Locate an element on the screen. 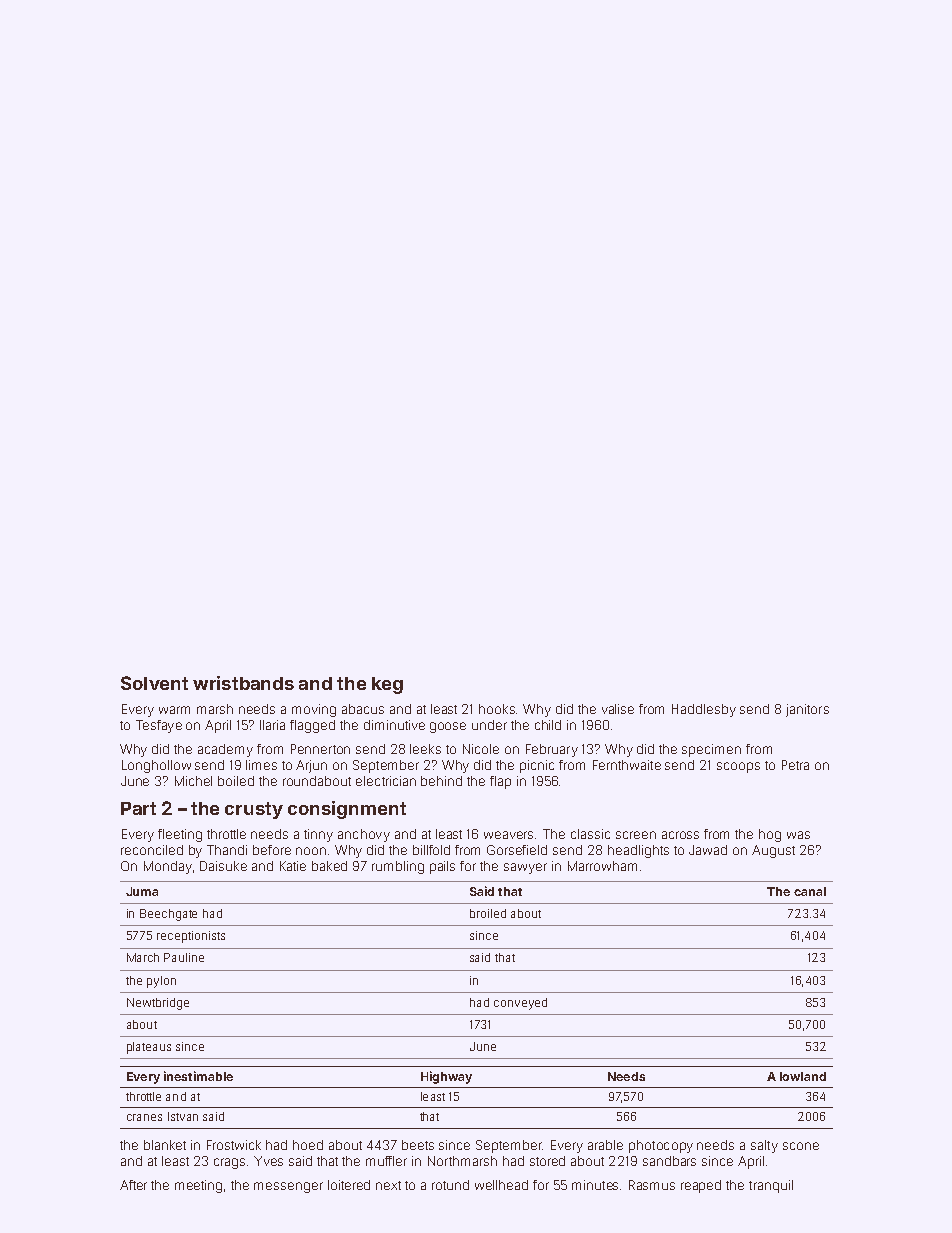 This screenshot has height=1233, width=952. anchovy is located at coordinates (364, 835).
